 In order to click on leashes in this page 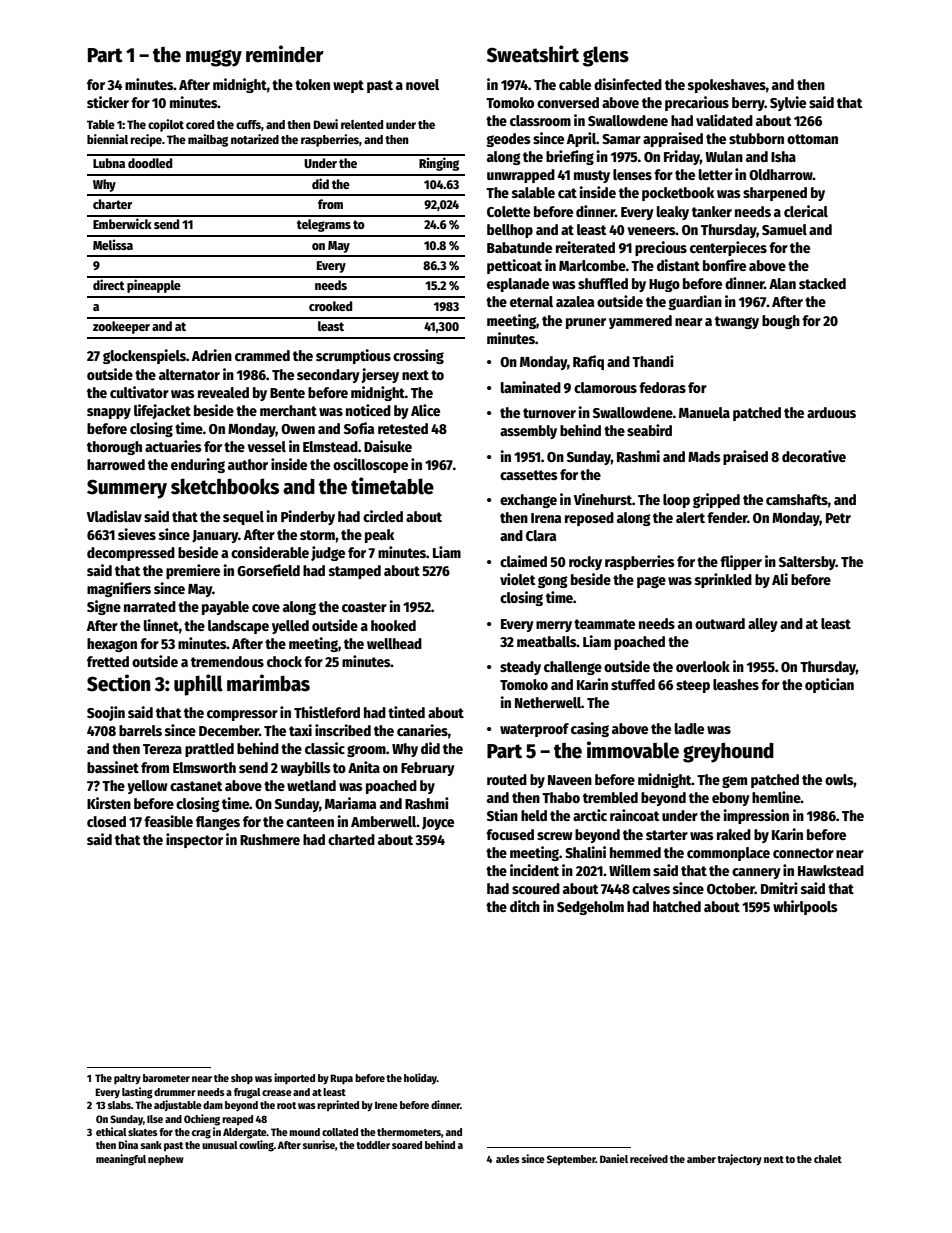, I will do `click(736, 684)`.
